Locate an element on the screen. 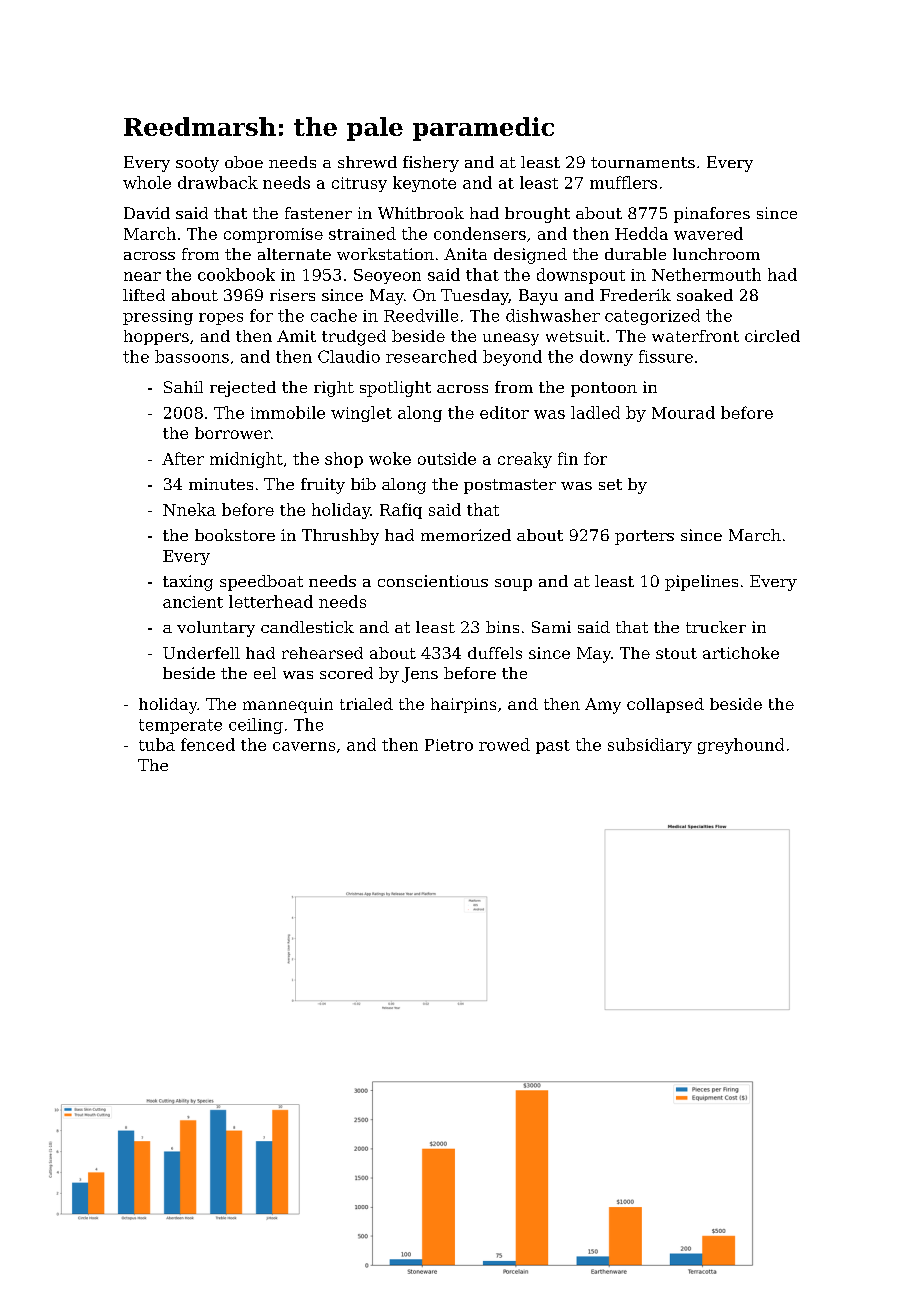 The image size is (924, 1314). conscientious is located at coordinates (433, 581).
